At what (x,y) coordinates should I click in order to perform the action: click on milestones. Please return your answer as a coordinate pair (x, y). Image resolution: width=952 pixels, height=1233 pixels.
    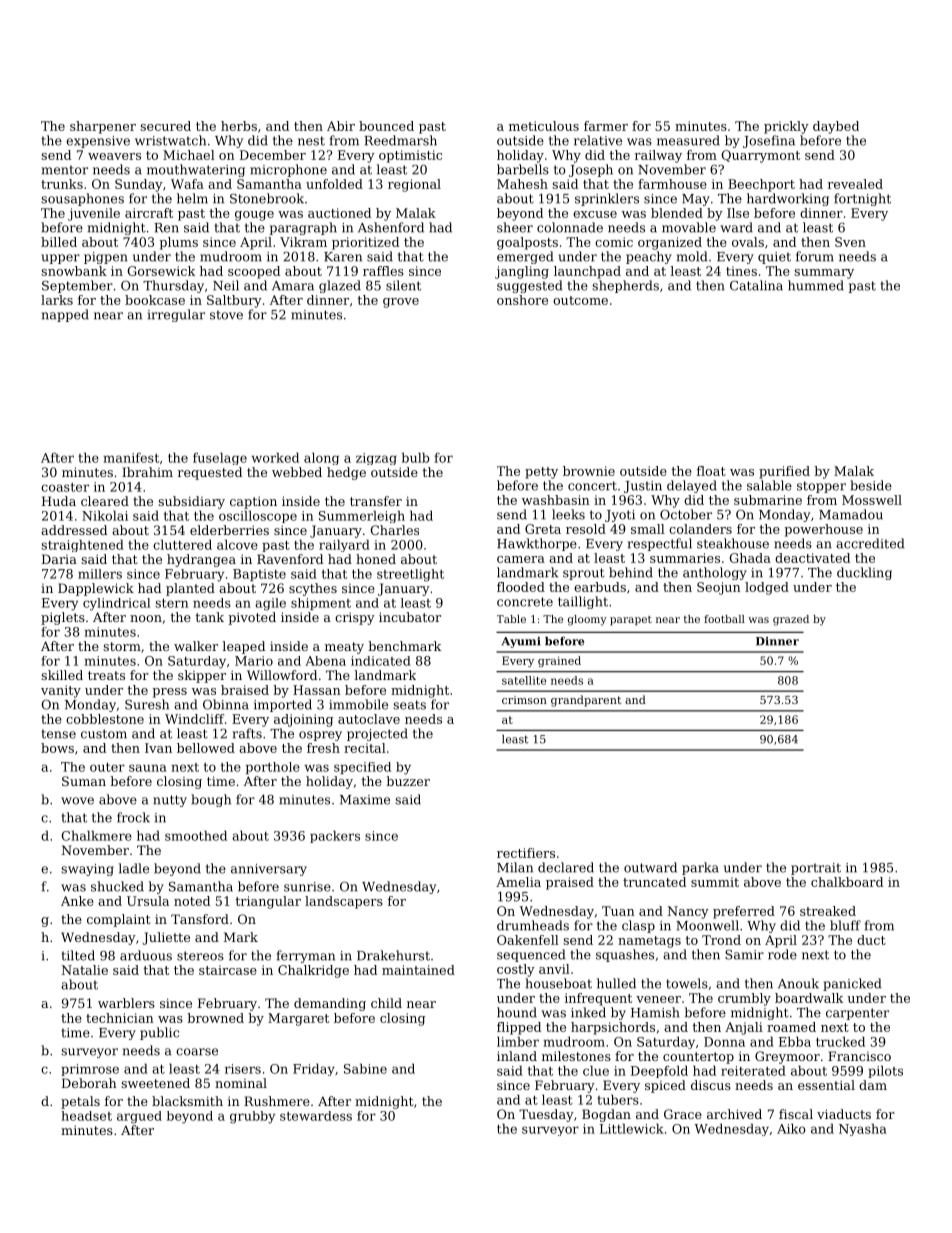
    Looking at the image, I should click on (576, 1056).
